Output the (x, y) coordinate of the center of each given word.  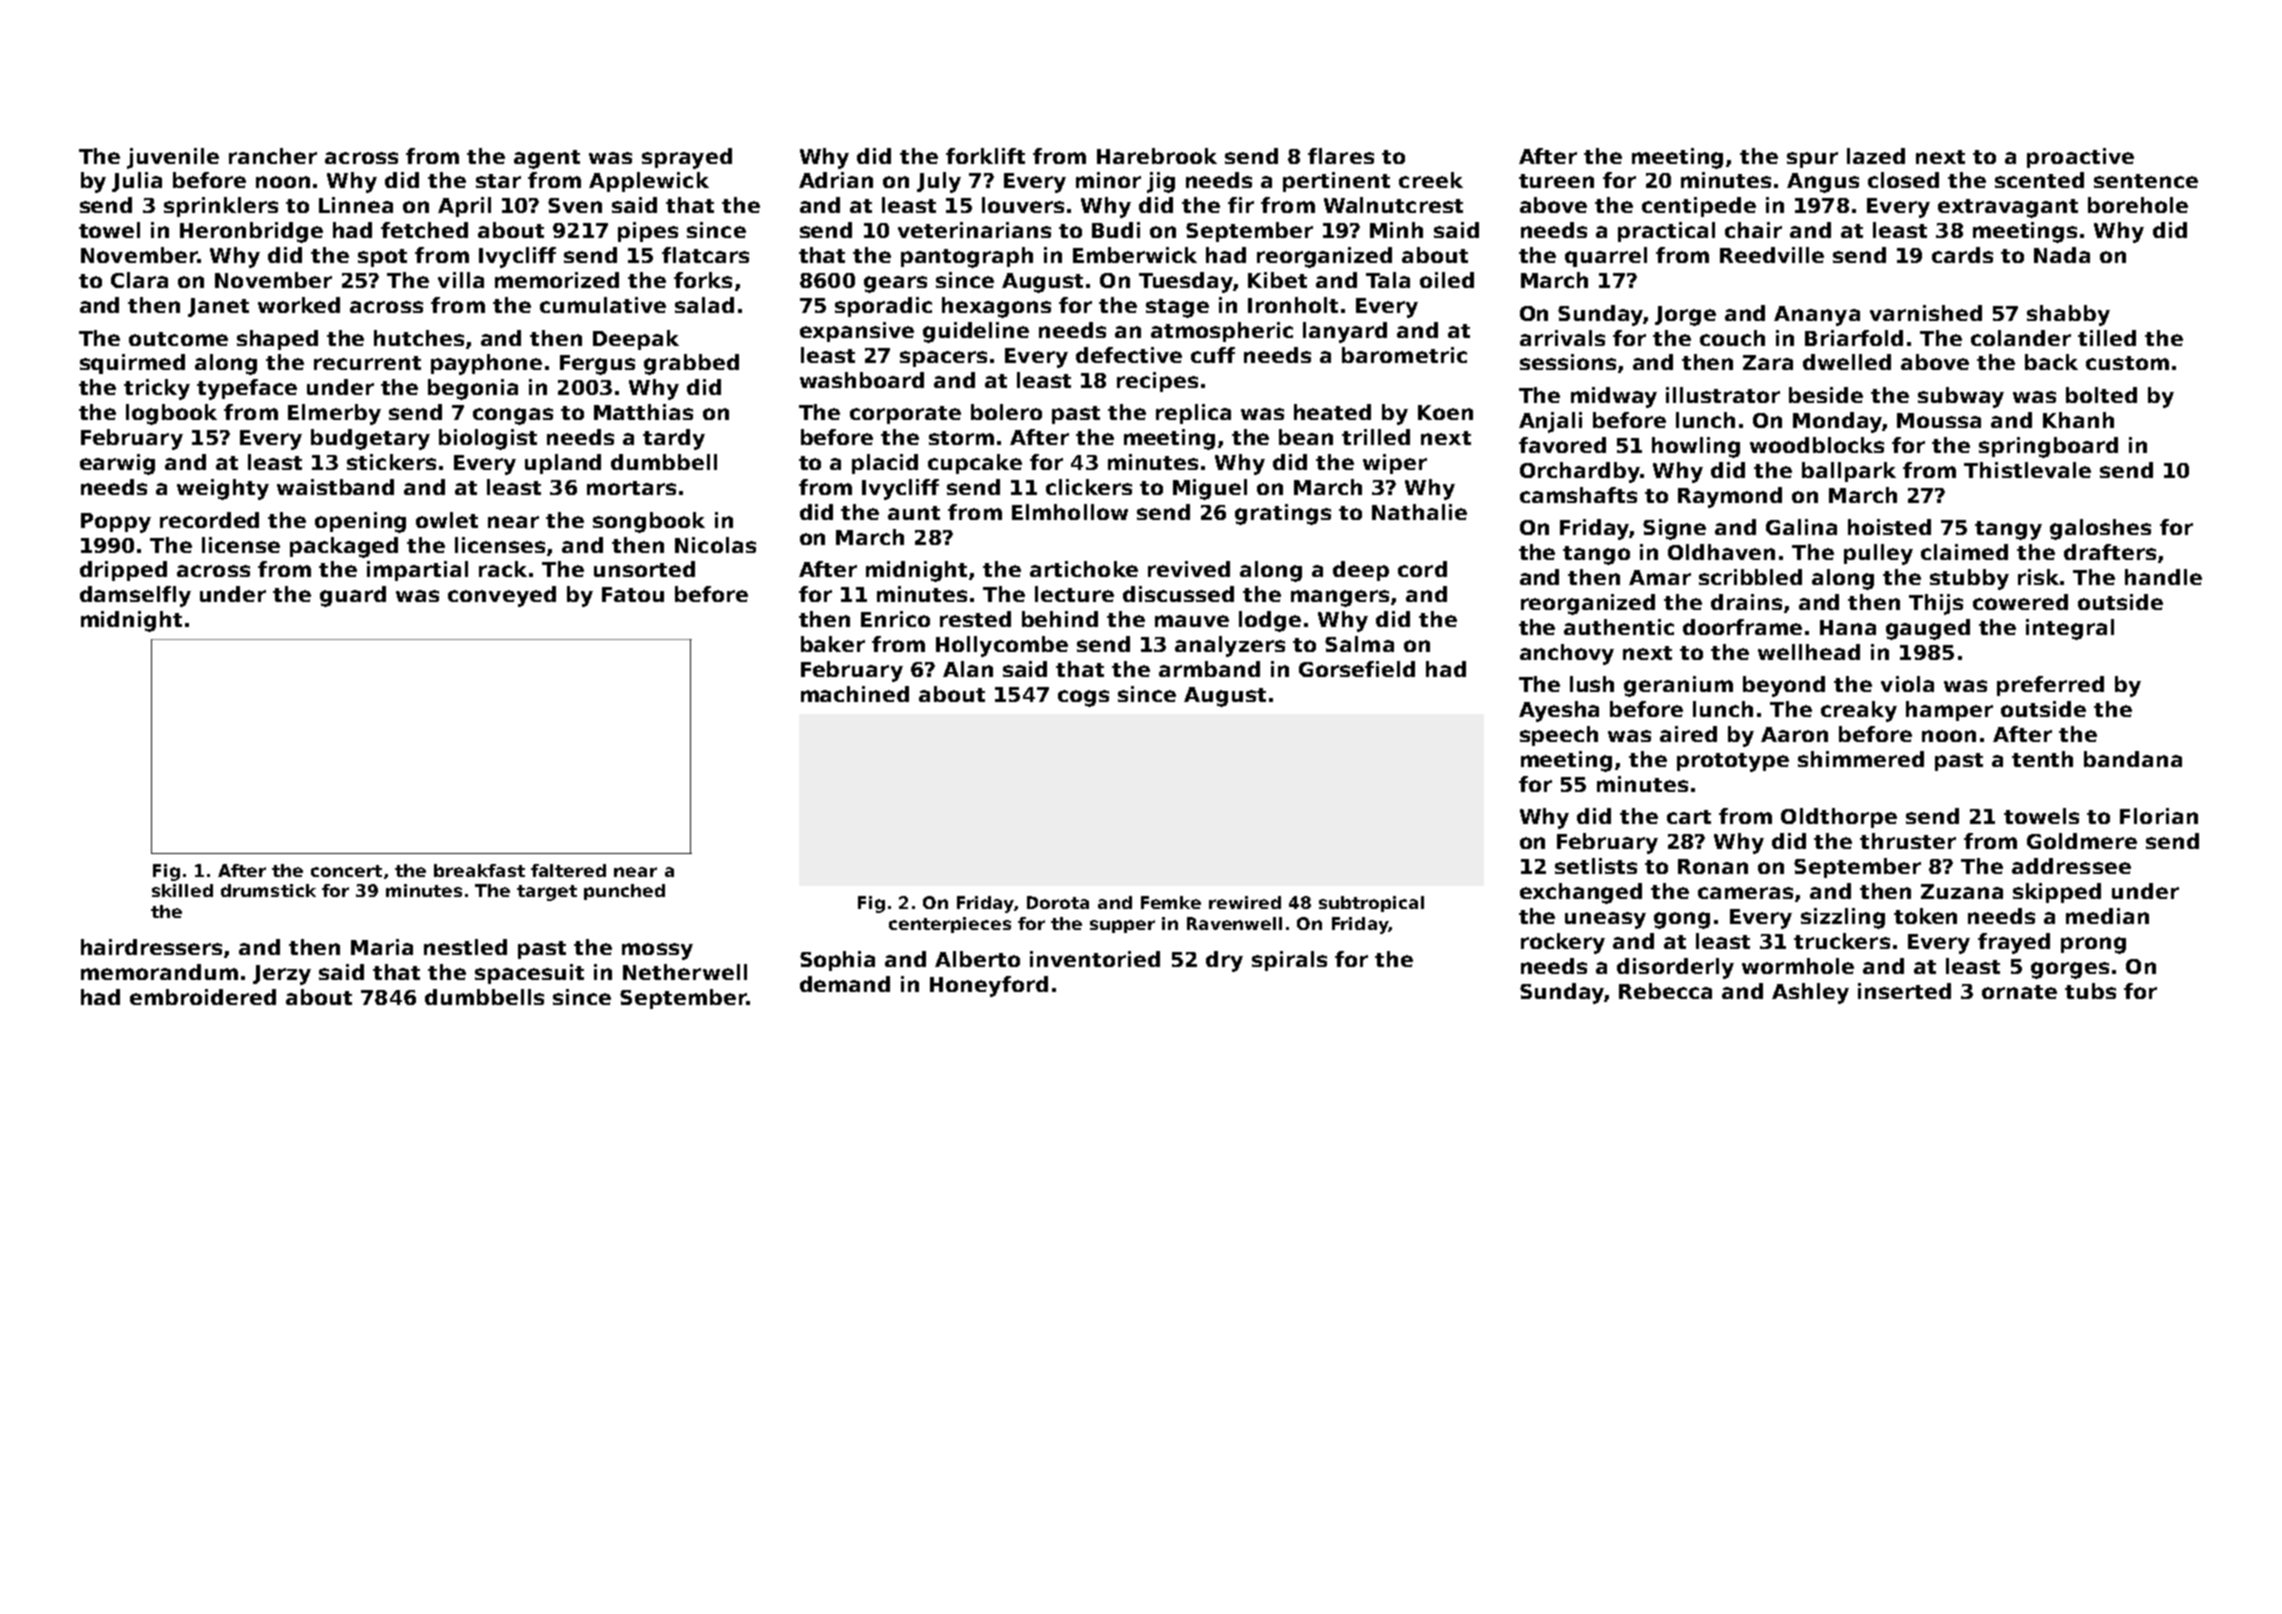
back (2051, 362)
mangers (1340, 598)
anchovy (1567, 654)
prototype (1733, 762)
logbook (171, 414)
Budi (1116, 230)
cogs (1083, 698)
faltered (568, 870)
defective (1129, 355)
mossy (657, 951)
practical (1666, 232)
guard (353, 596)
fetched (424, 230)
